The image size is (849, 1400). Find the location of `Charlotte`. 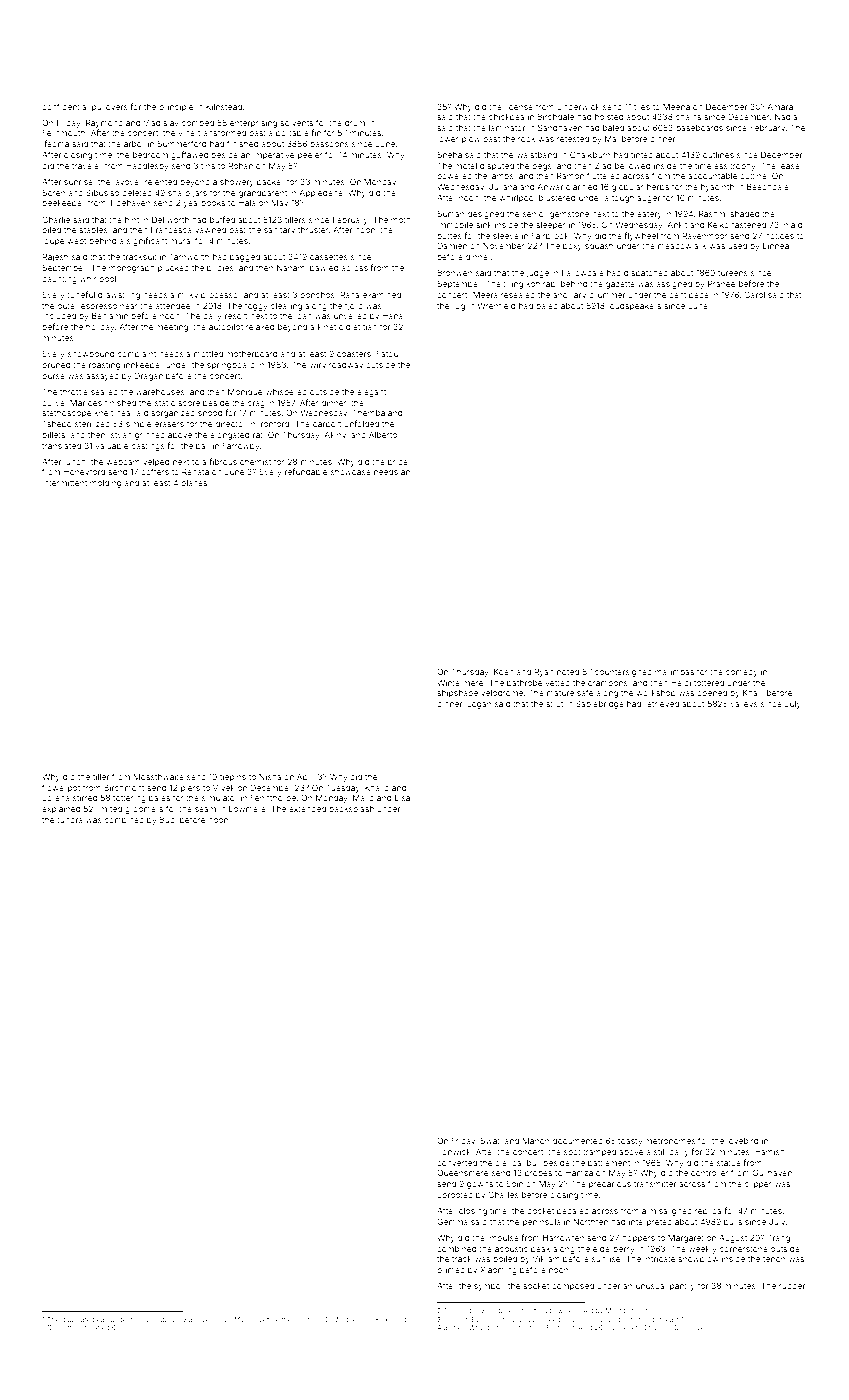

Charlotte is located at coordinates (61, 1327).
